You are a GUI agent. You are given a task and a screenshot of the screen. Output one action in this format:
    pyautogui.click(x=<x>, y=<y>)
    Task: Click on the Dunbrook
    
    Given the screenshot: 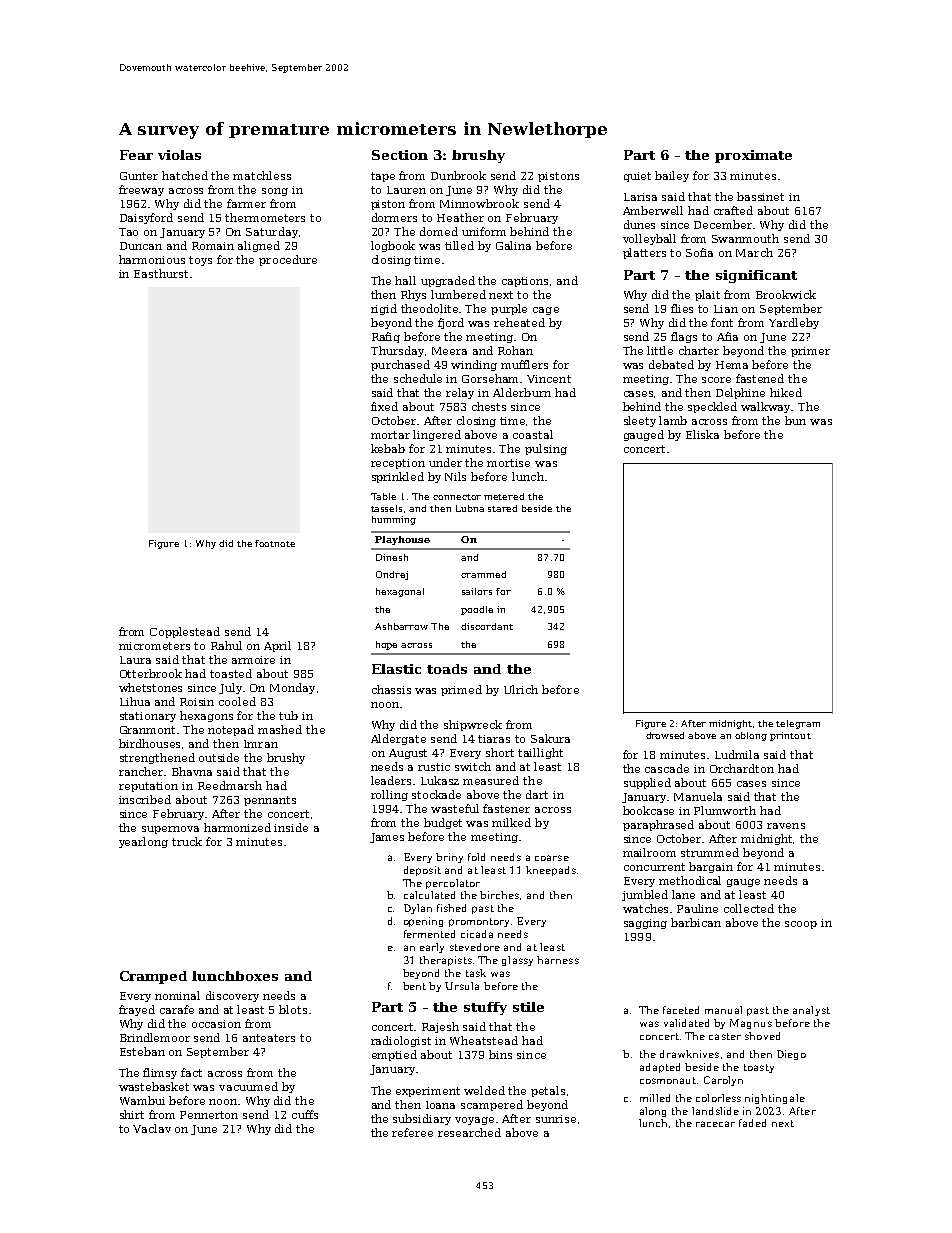 What is the action you would take?
    pyautogui.click(x=458, y=175)
